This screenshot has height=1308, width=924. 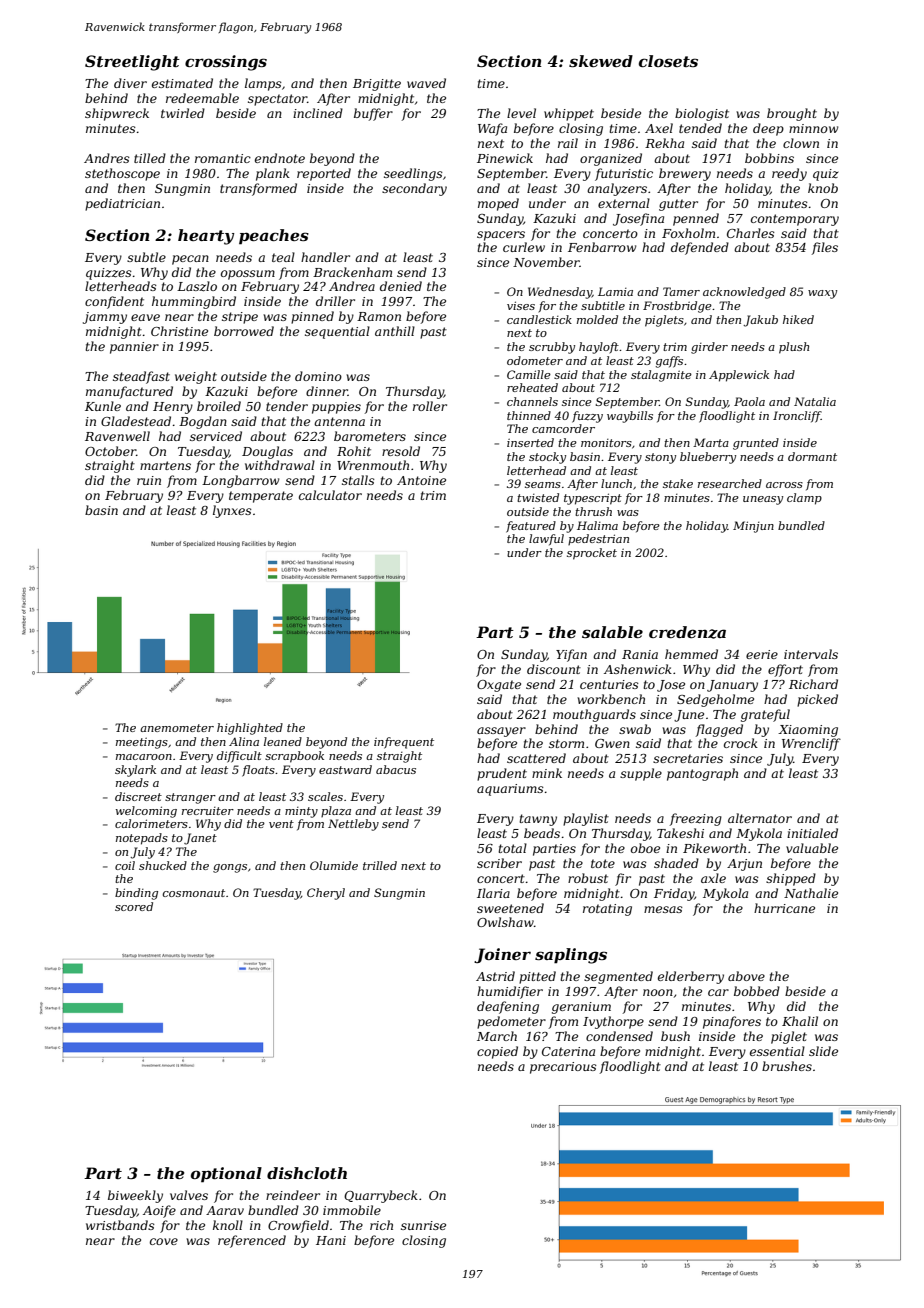 I want to click on skewed, so click(x=601, y=61).
